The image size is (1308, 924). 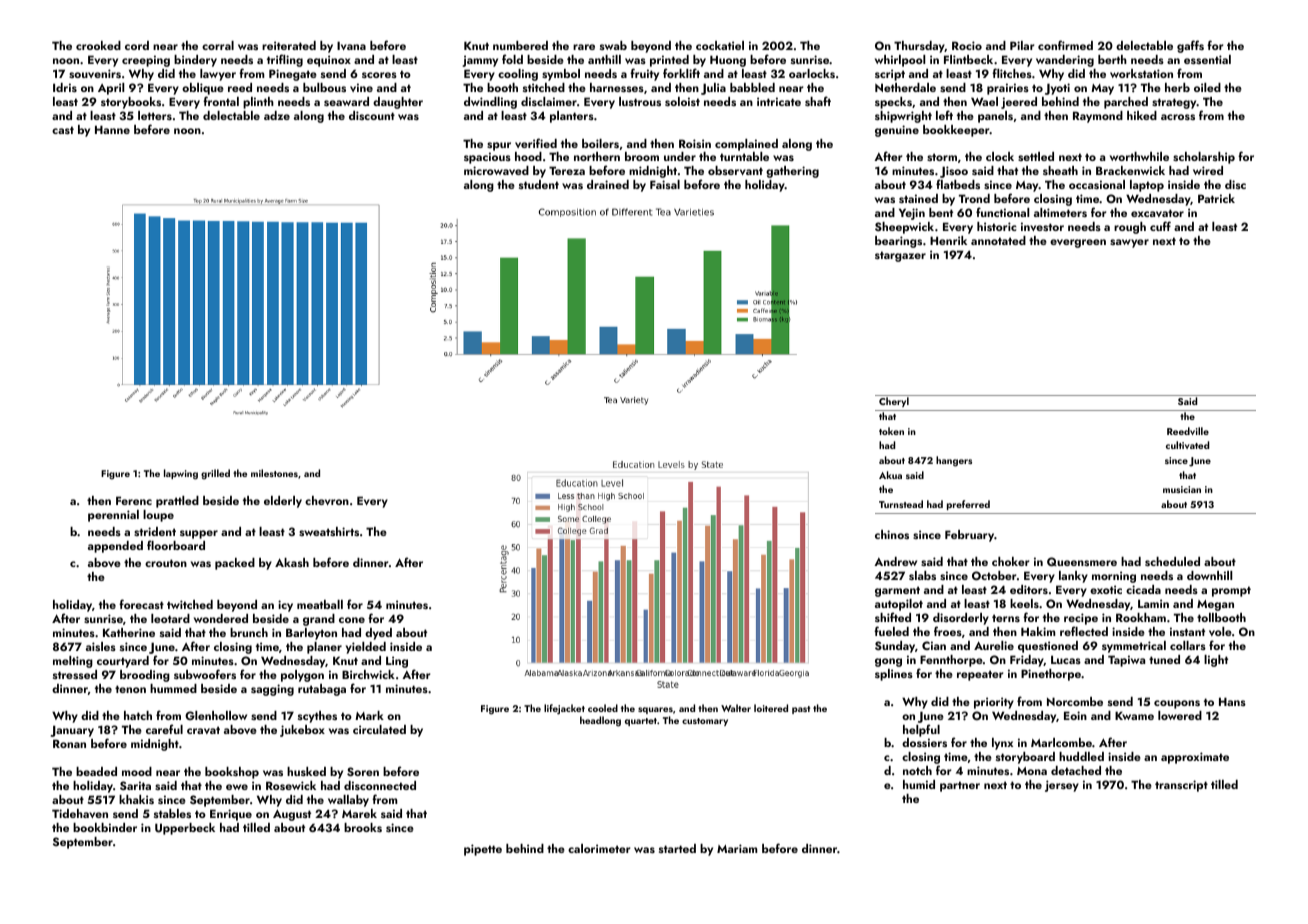 I want to click on fruity, so click(x=644, y=74).
